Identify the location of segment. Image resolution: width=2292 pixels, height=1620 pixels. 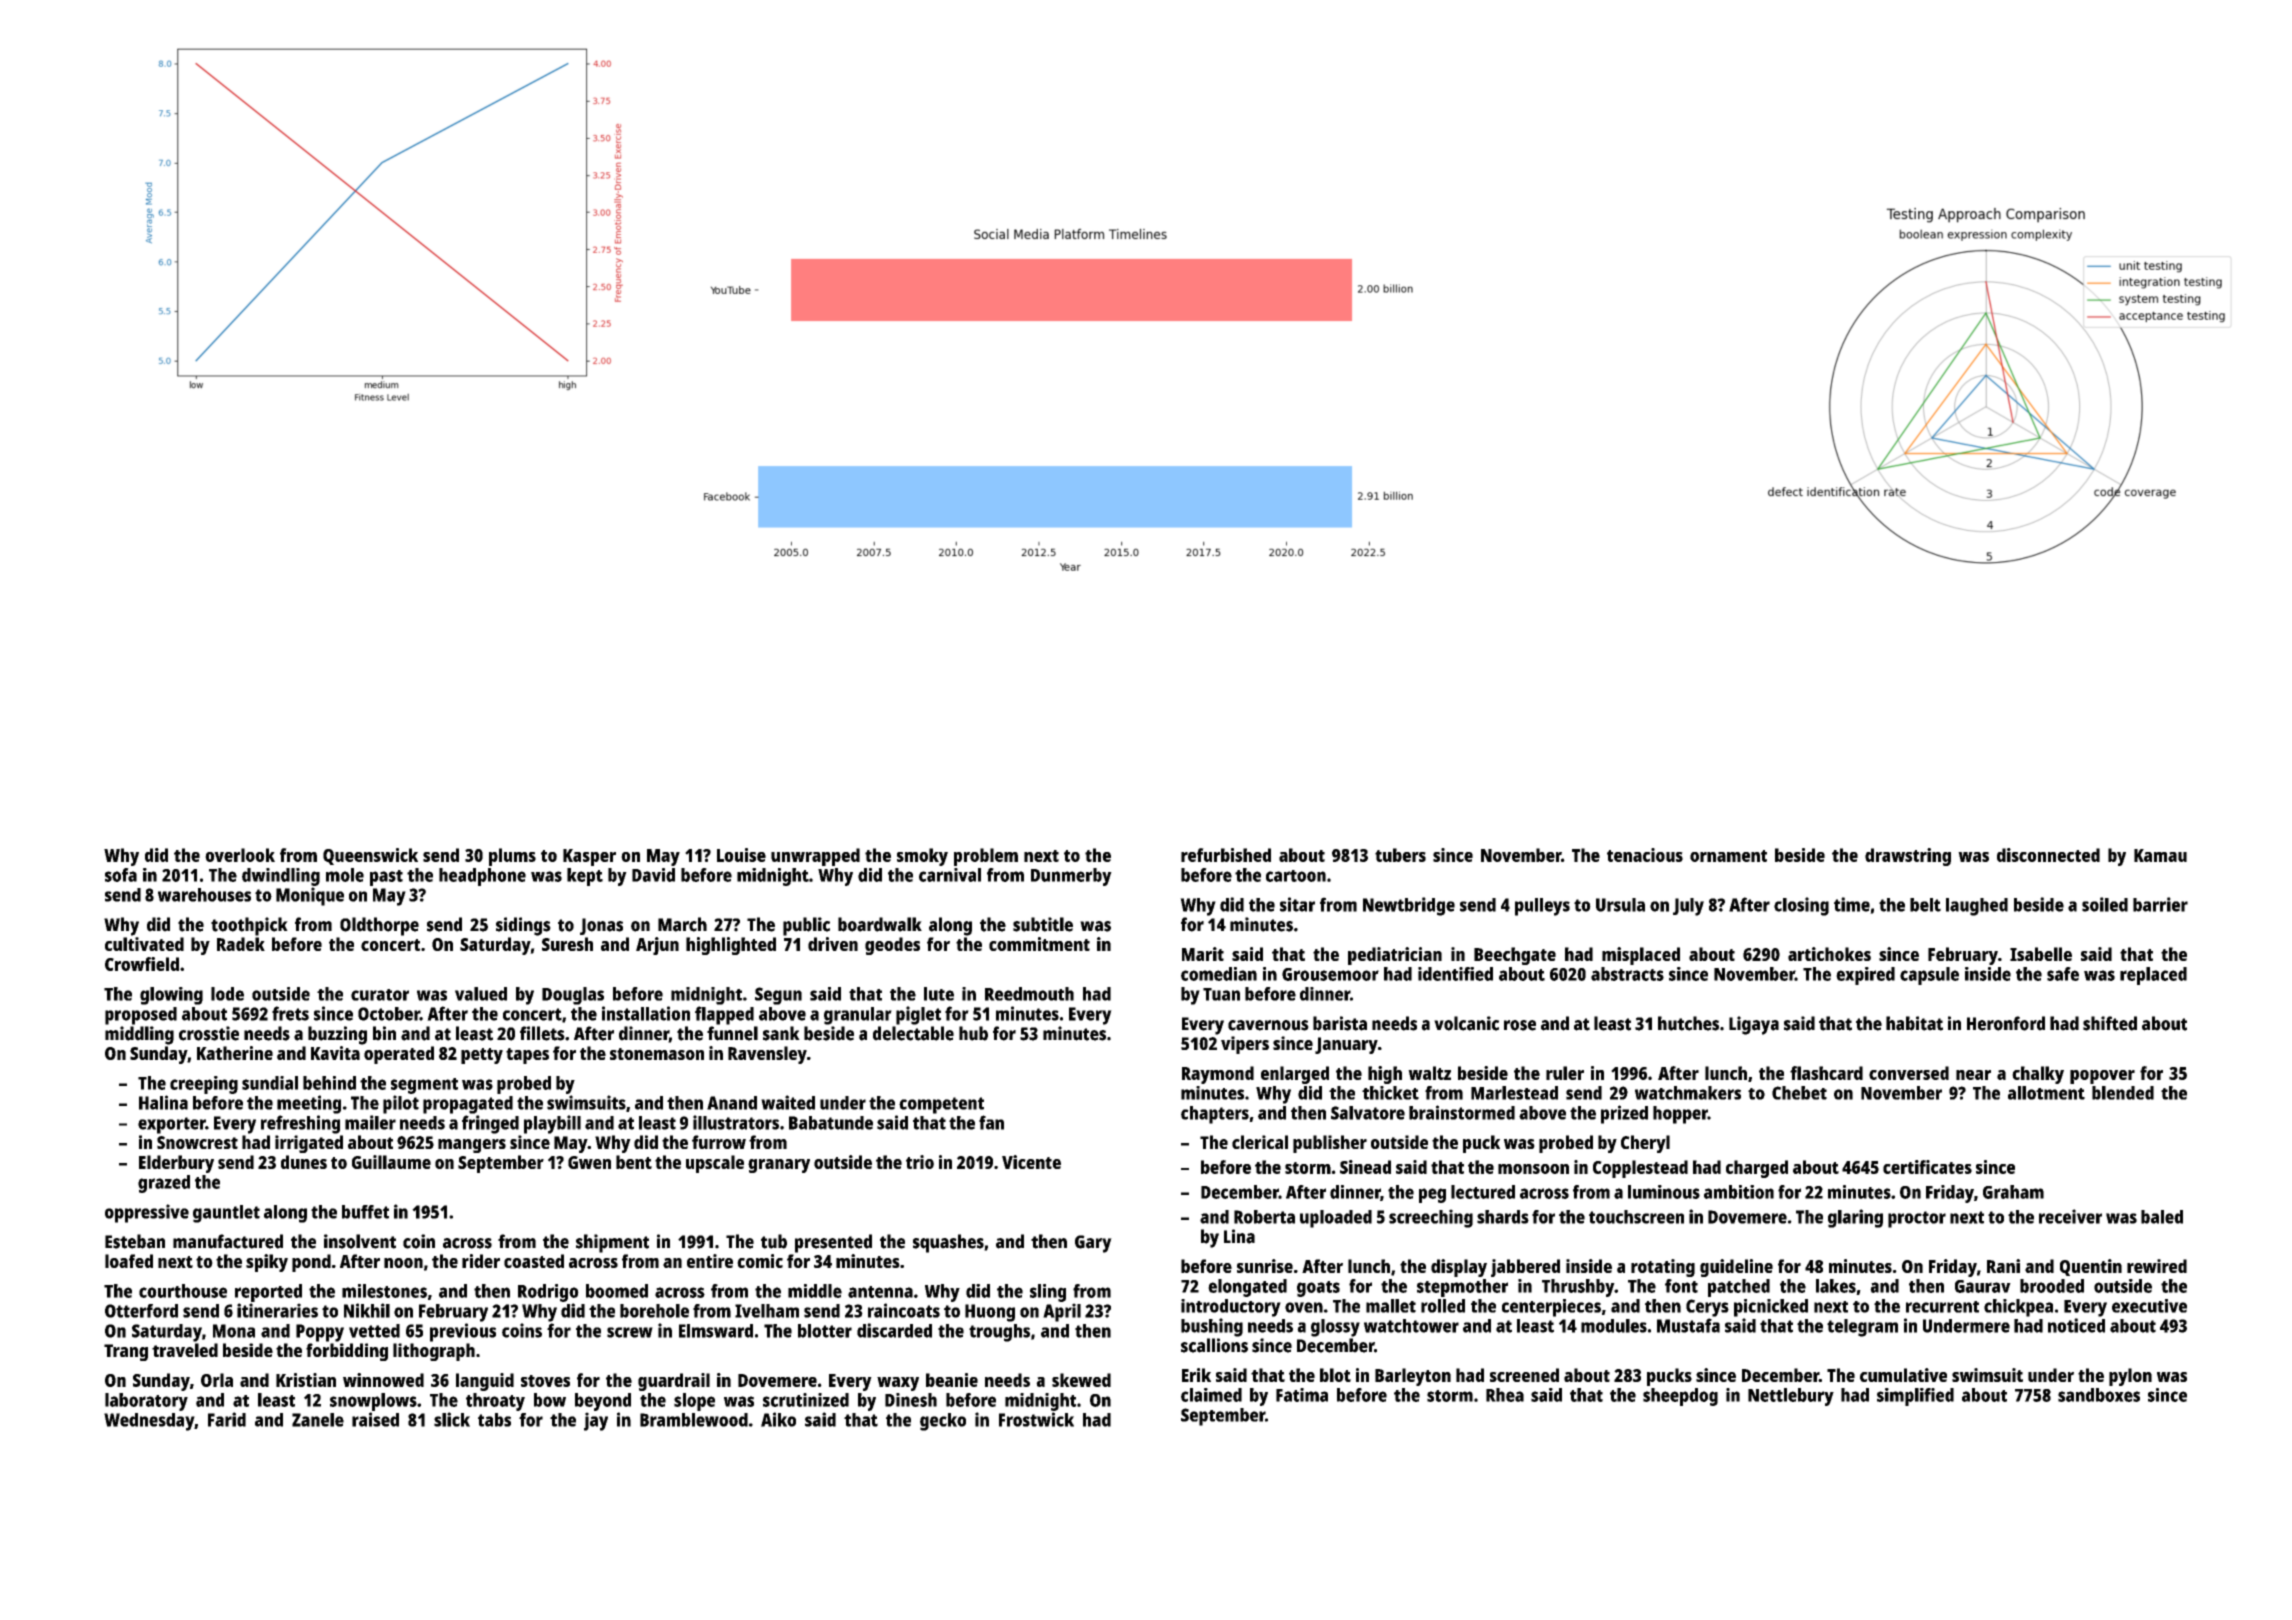
(424, 1086).
